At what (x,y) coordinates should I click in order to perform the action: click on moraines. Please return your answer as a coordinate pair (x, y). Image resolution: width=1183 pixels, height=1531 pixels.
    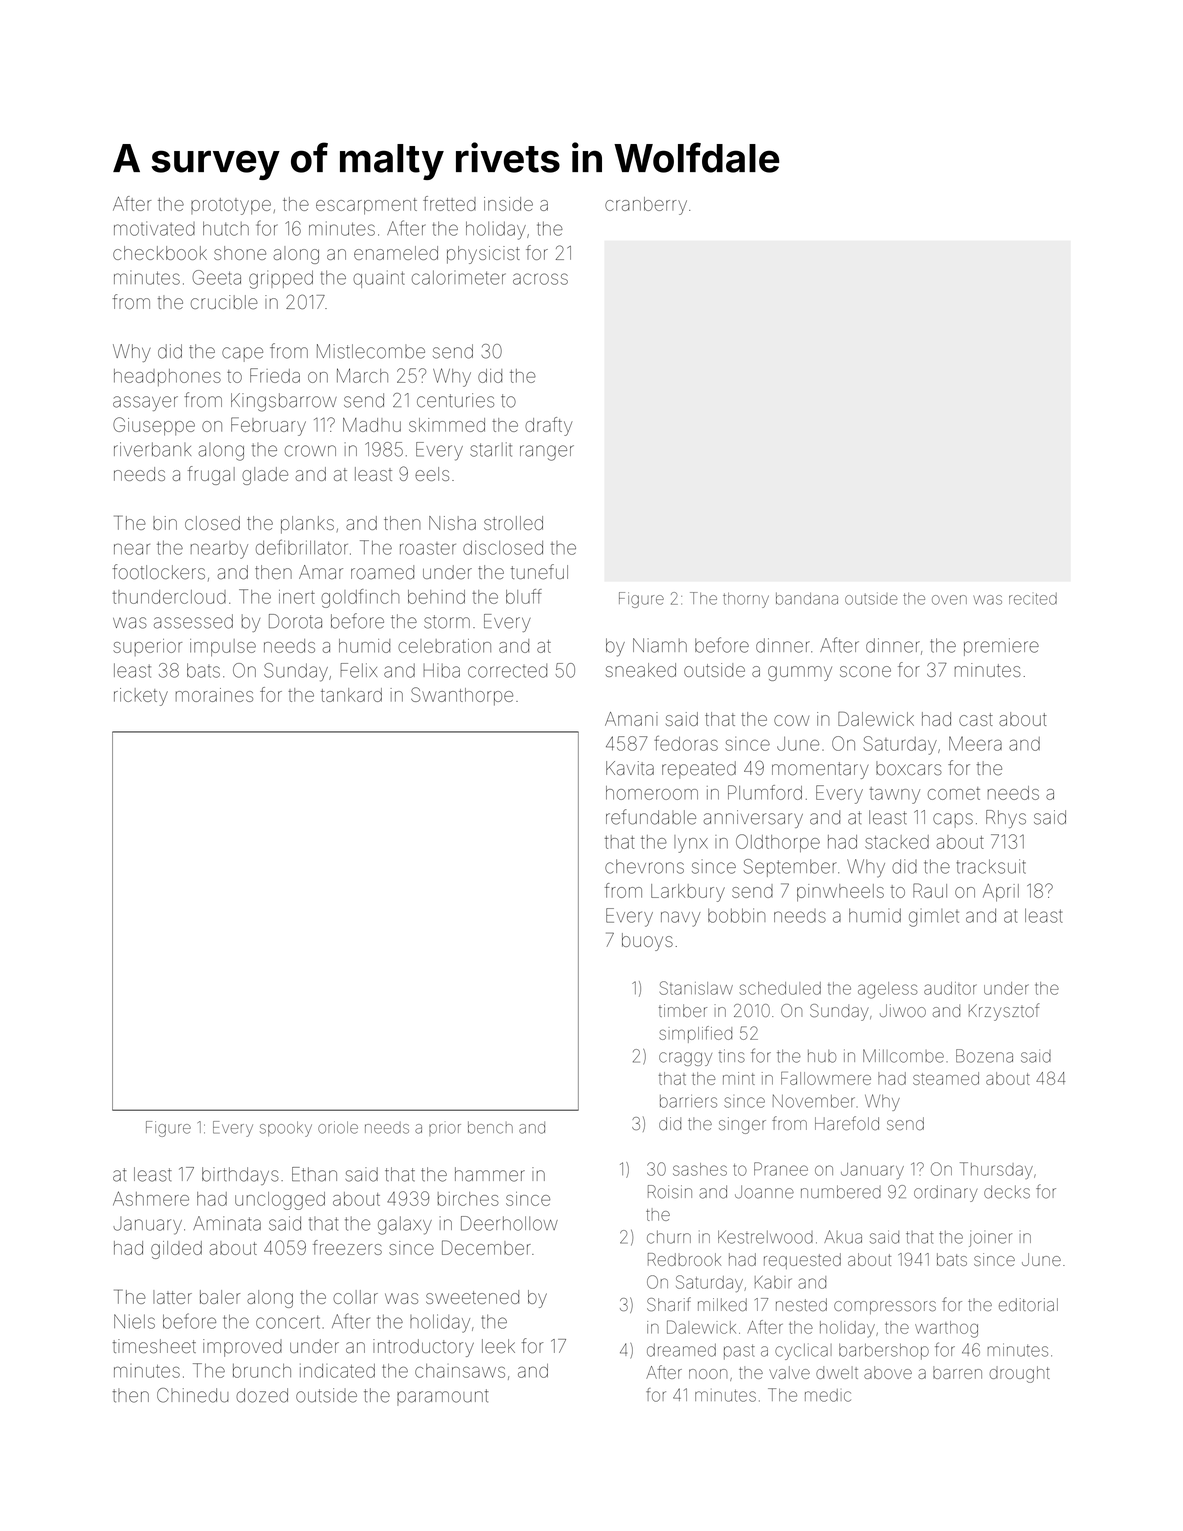
    Looking at the image, I should click on (214, 695).
